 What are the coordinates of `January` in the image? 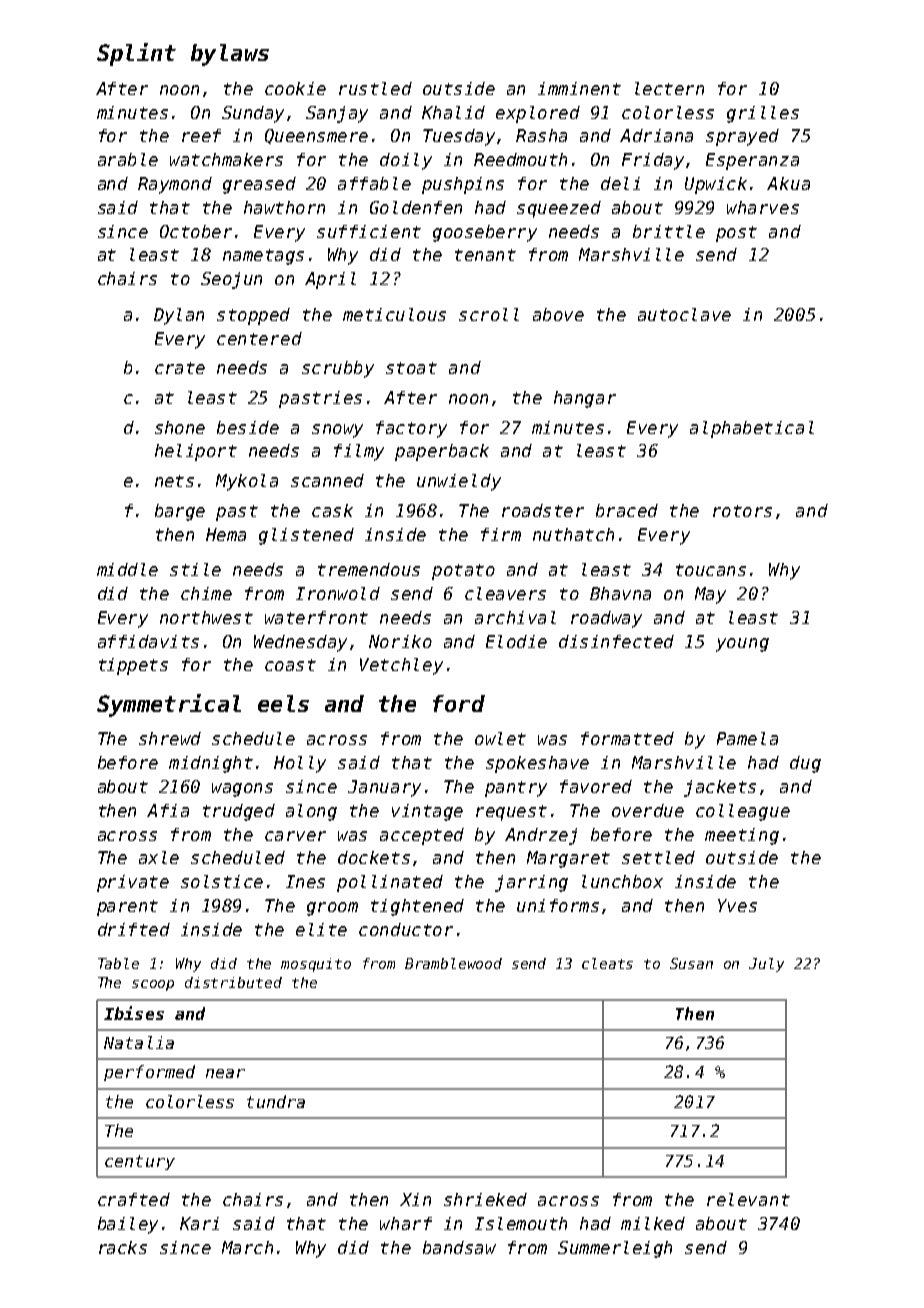 It's located at (384, 788).
